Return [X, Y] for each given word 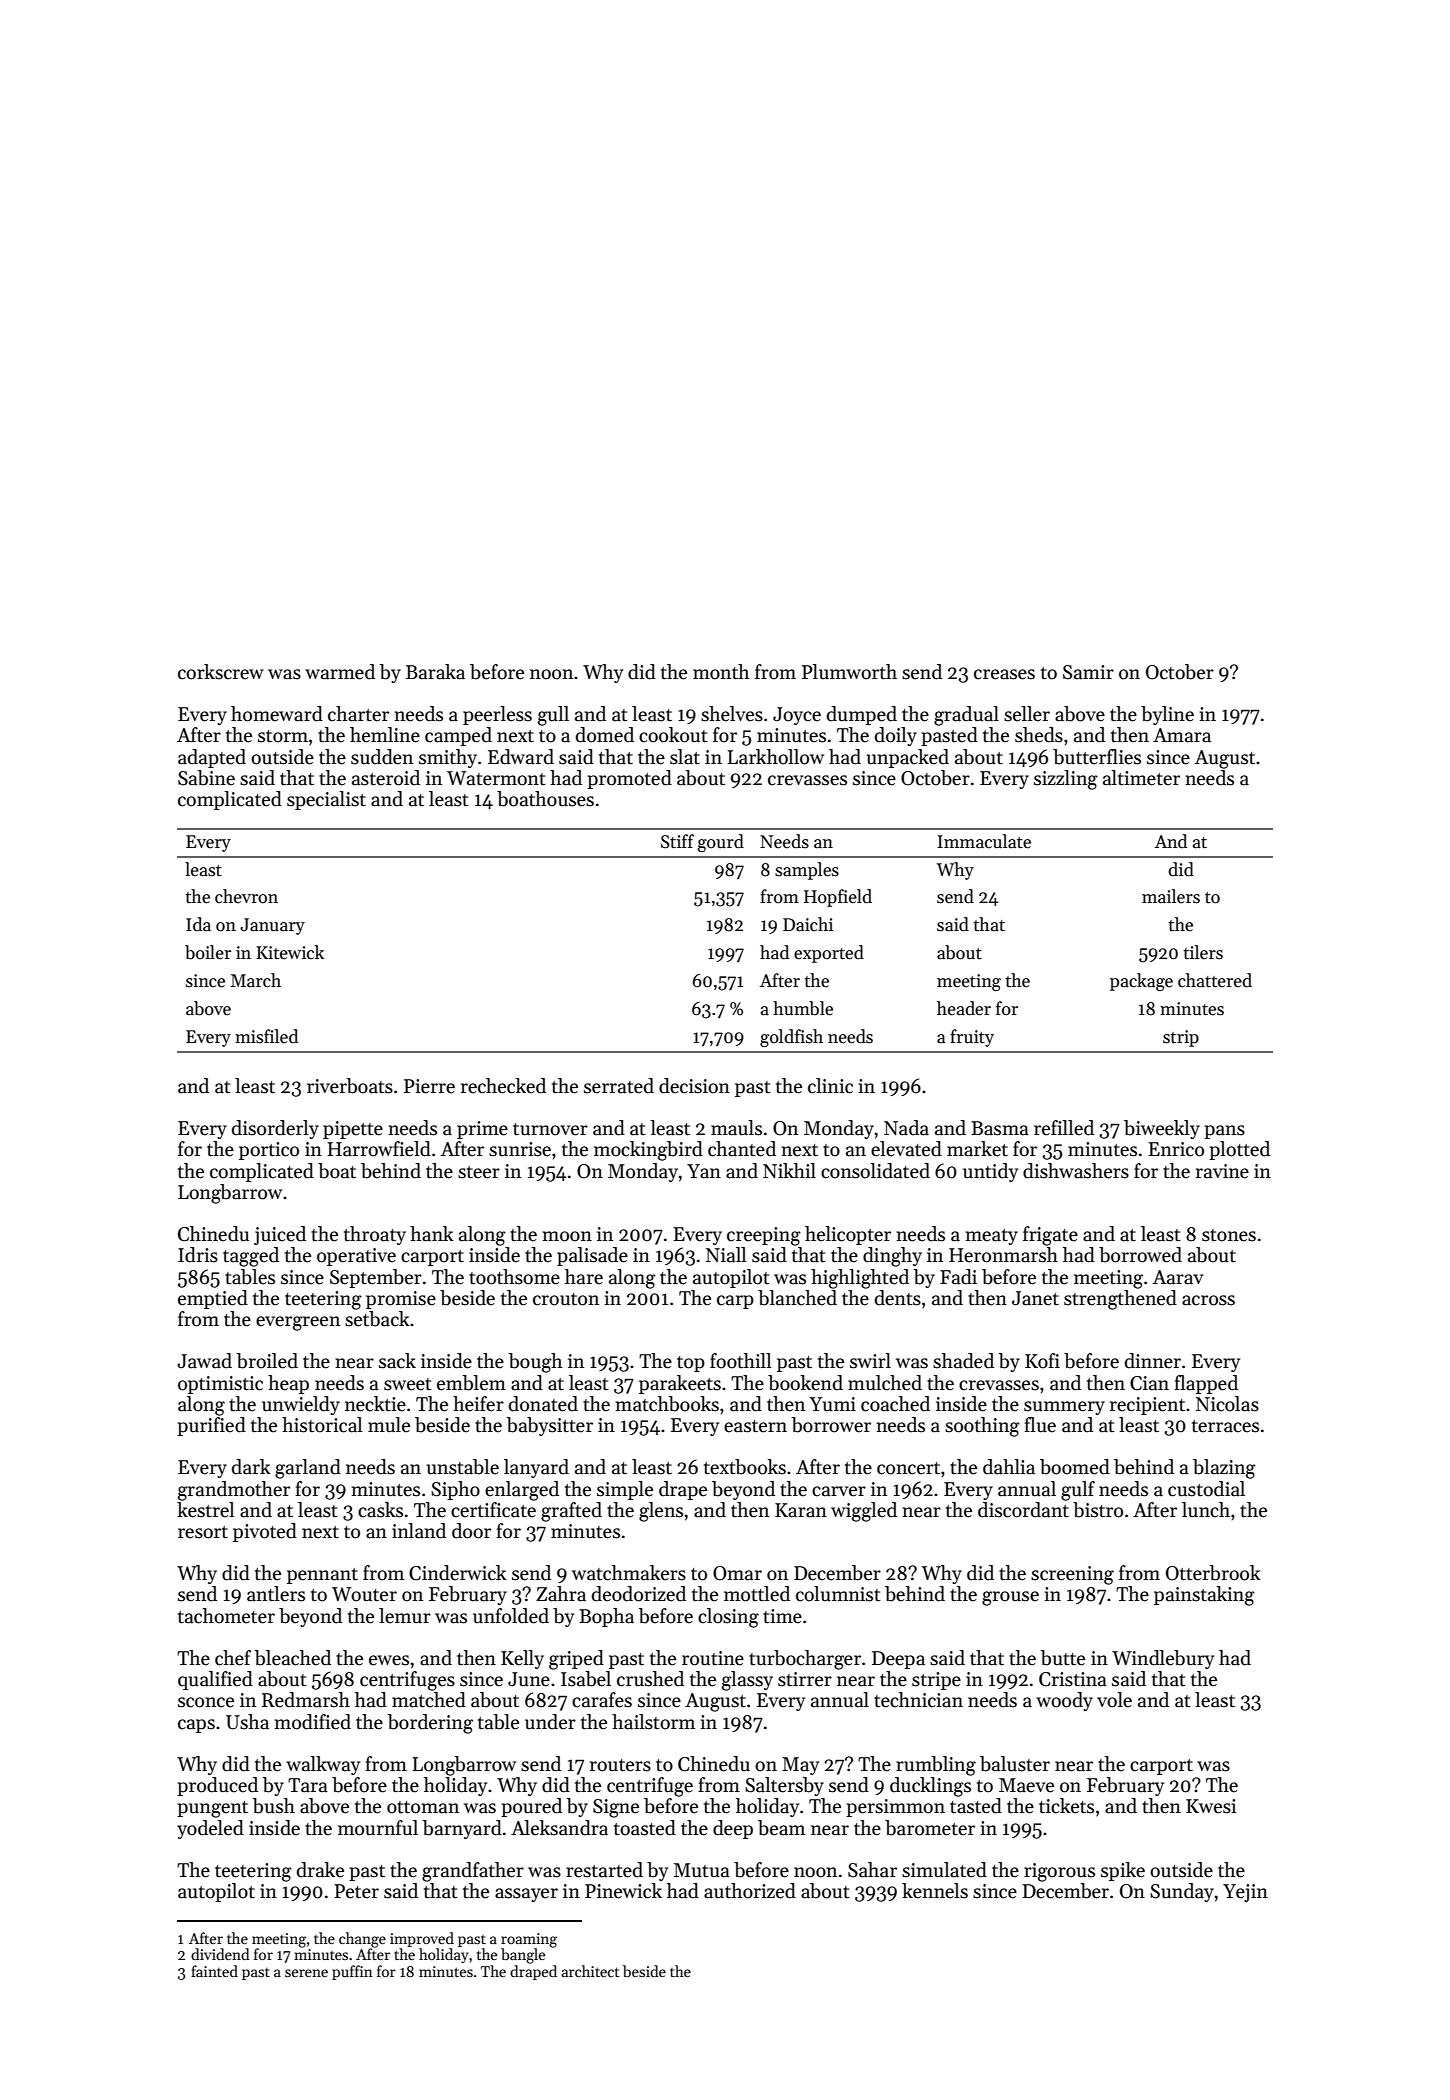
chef [233, 1658]
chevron [246, 896]
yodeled [210, 1829]
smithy [448, 758]
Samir [1088, 672]
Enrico [1176, 1149]
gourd [721, 843]
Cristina [1073, 1679]
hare [584, 1277]
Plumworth [849, 672]
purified [211, 1426]
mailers [1171, 896]
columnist [838, 1594]
